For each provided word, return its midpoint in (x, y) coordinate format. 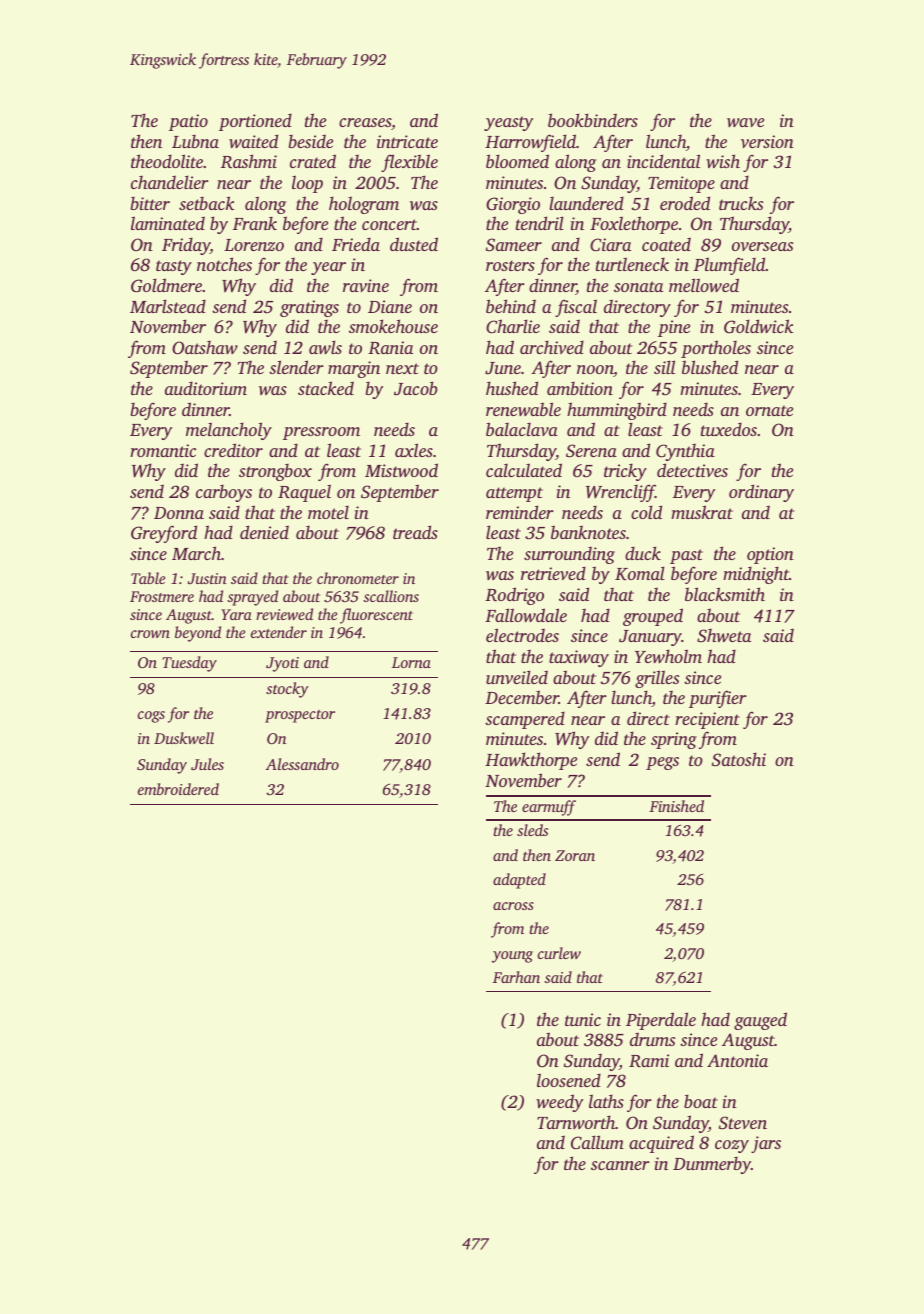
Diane (390, 306)
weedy (559, 1103)
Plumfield (730, 266)
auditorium (206, 388)
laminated (168, 223)
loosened (569, 1080)
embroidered (178, 789)
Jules (207, 764)
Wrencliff (620, 493)
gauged (760, 1021)
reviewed (284, 614)
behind (511, 306)
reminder (520, 512)
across (513, 906)
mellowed (704, 285)
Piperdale (661, 1021)
